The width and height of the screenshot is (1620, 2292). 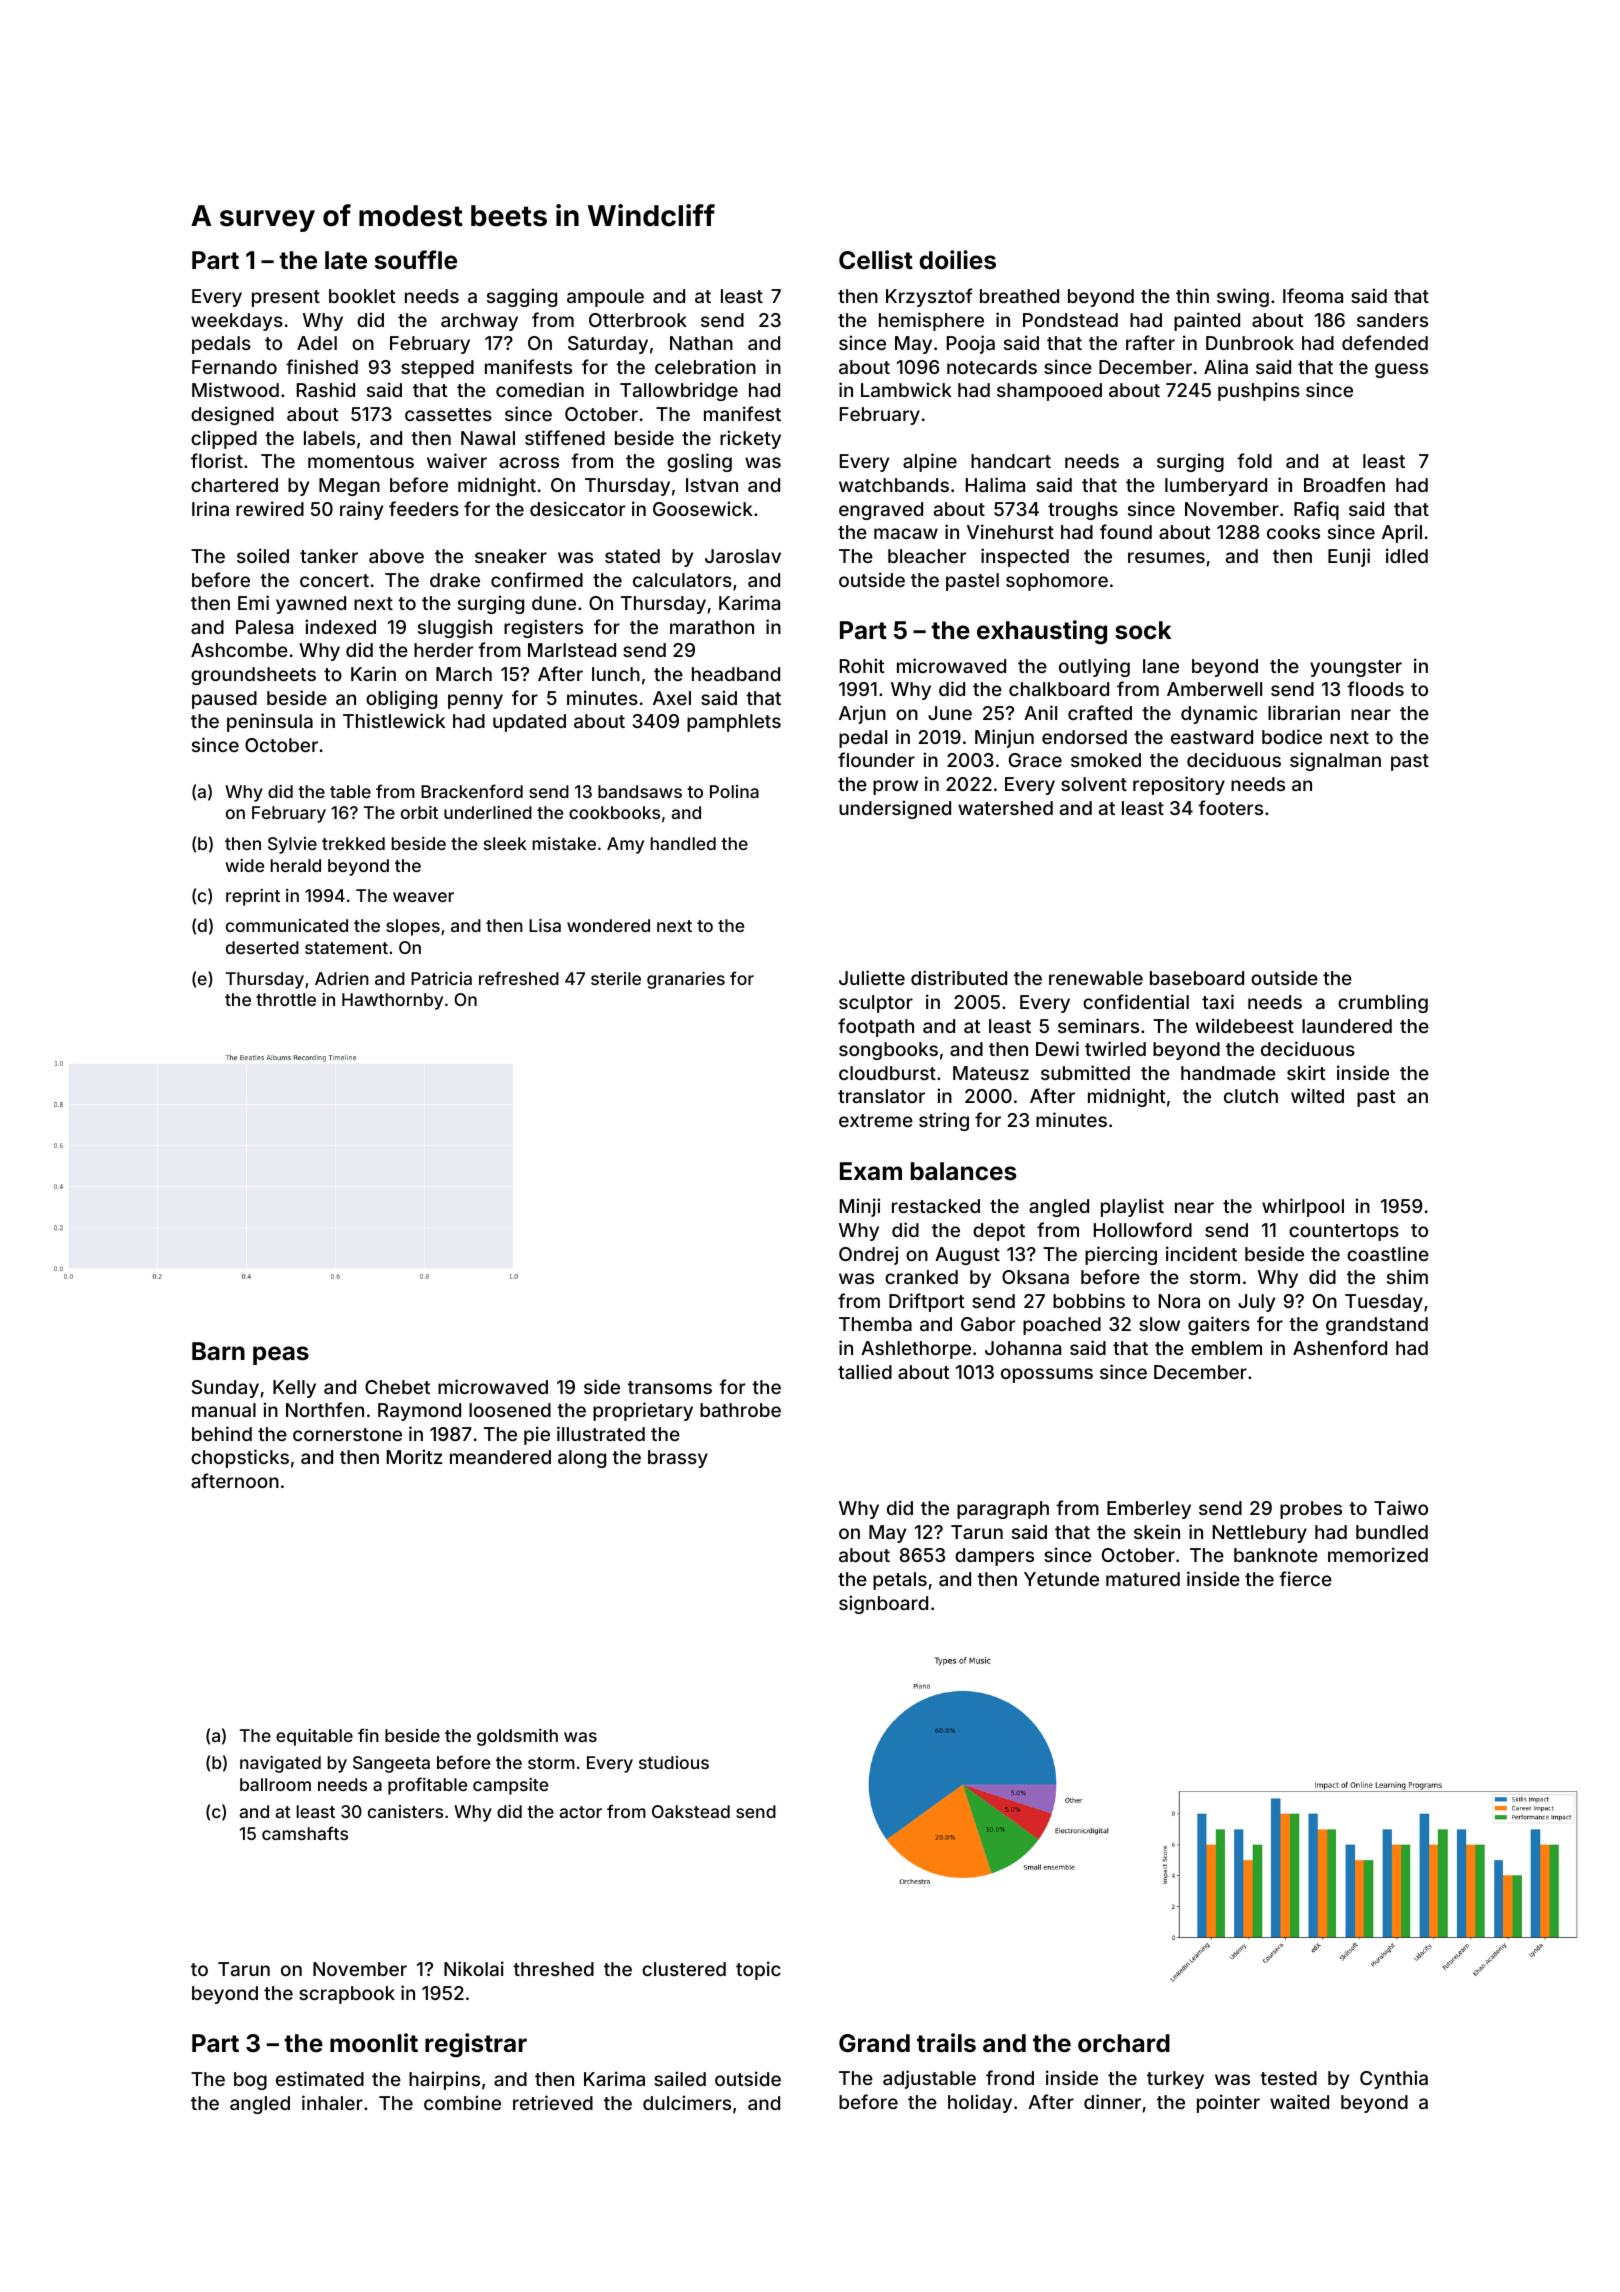 I want to click on footers, so click(x=1230, y=807).
